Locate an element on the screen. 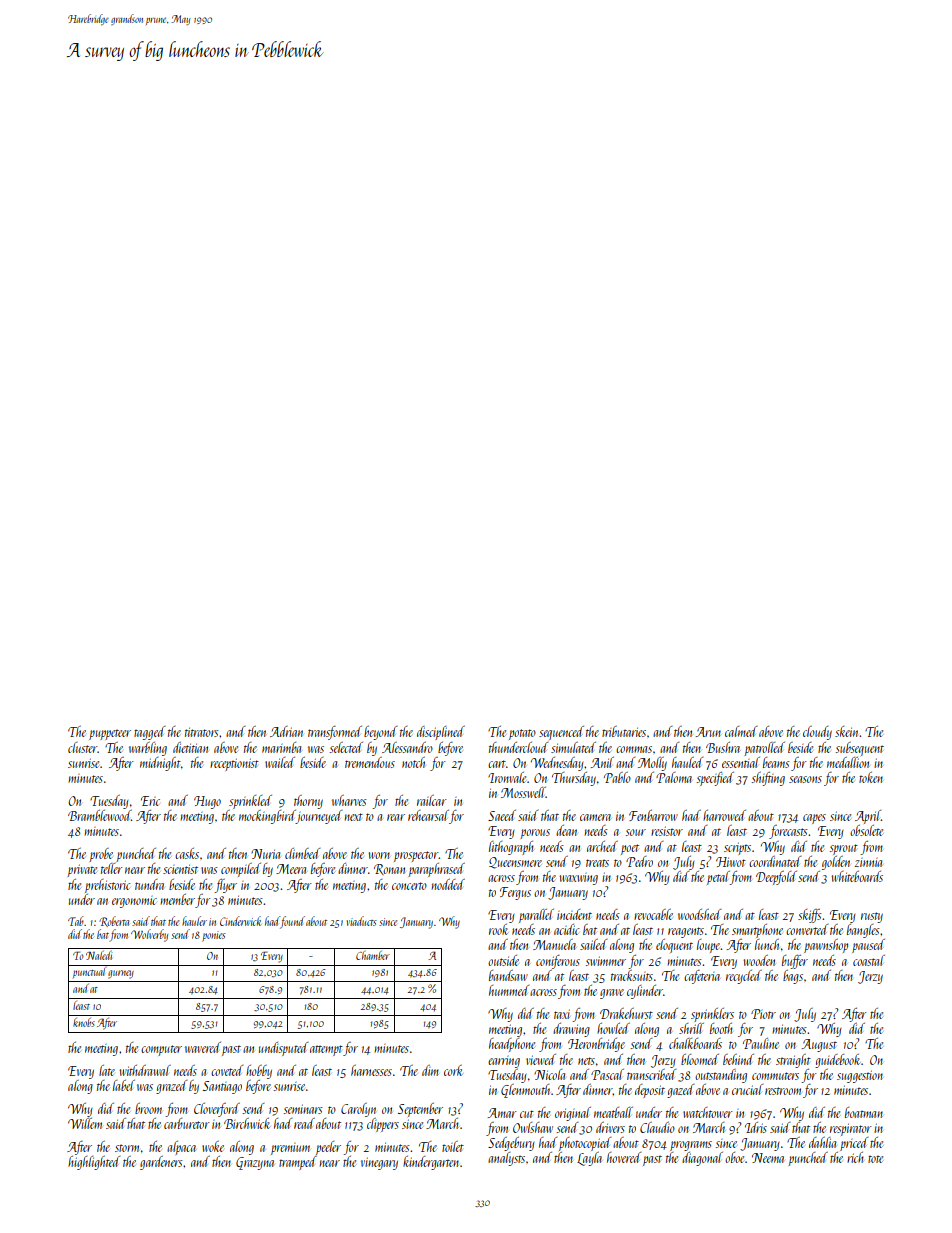  casks is located at coordinates (187, 853).
